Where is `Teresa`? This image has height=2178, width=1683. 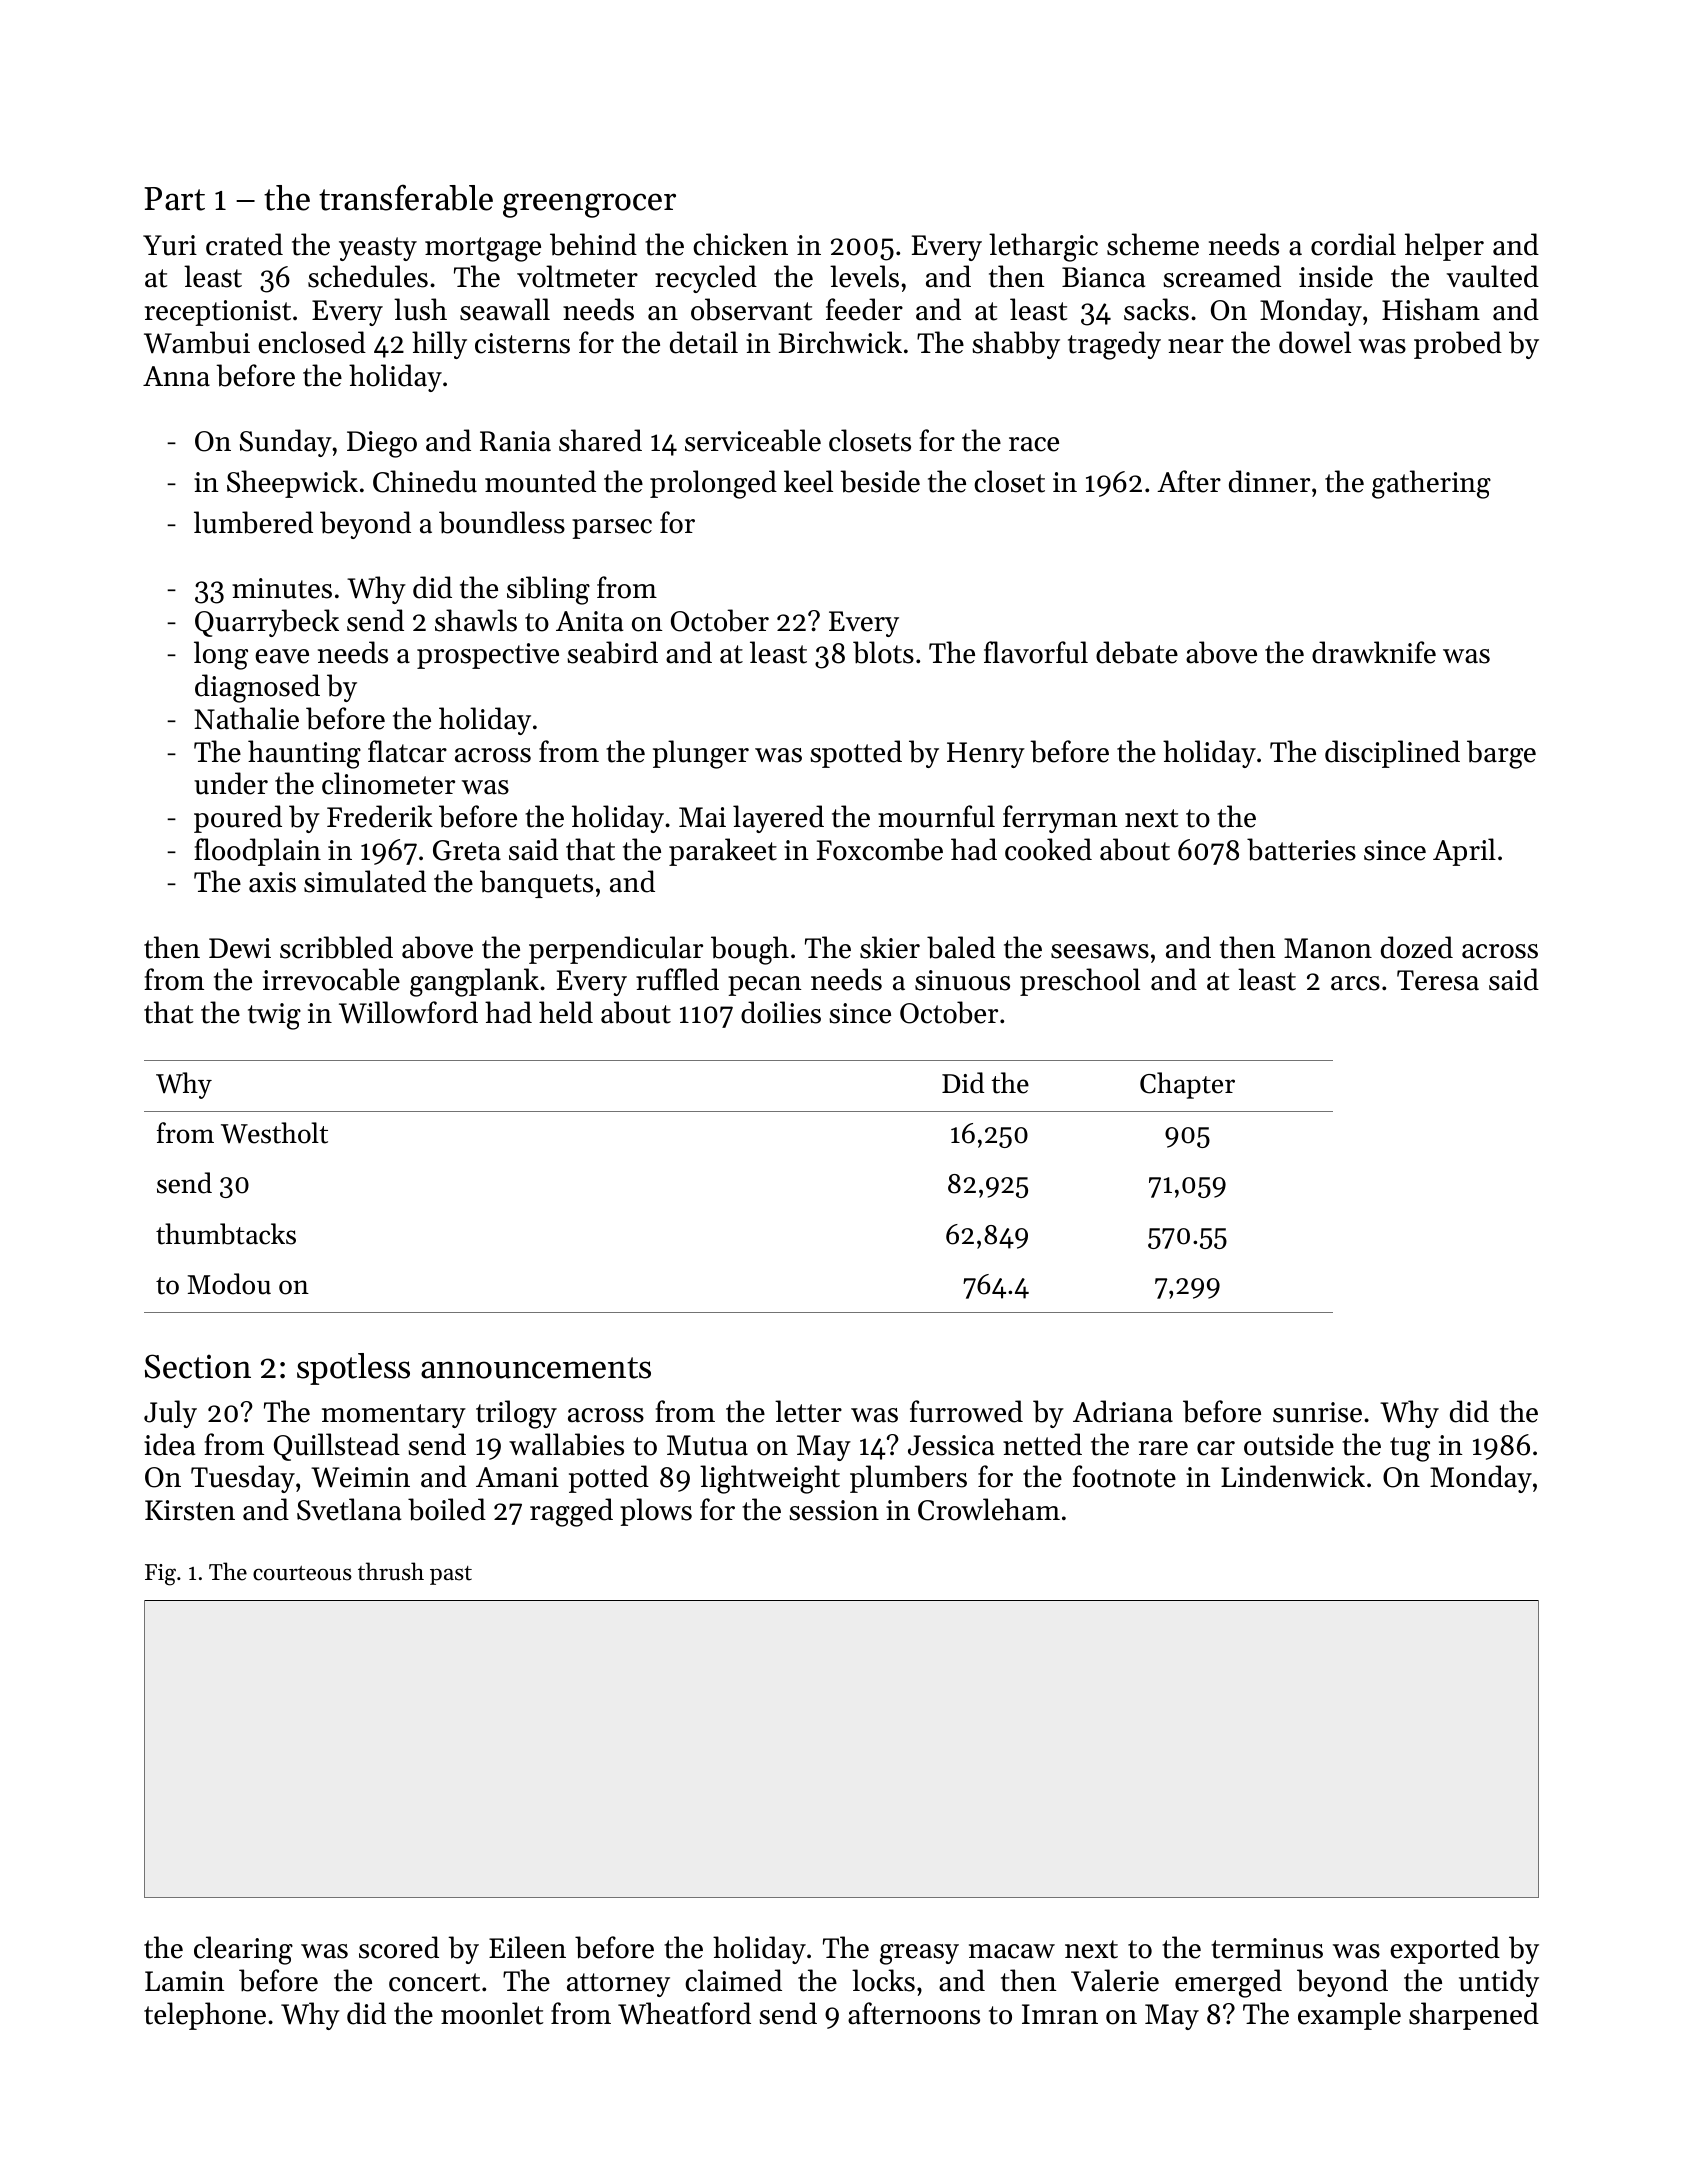
Teresa is located at coordinates (1438, 980).
